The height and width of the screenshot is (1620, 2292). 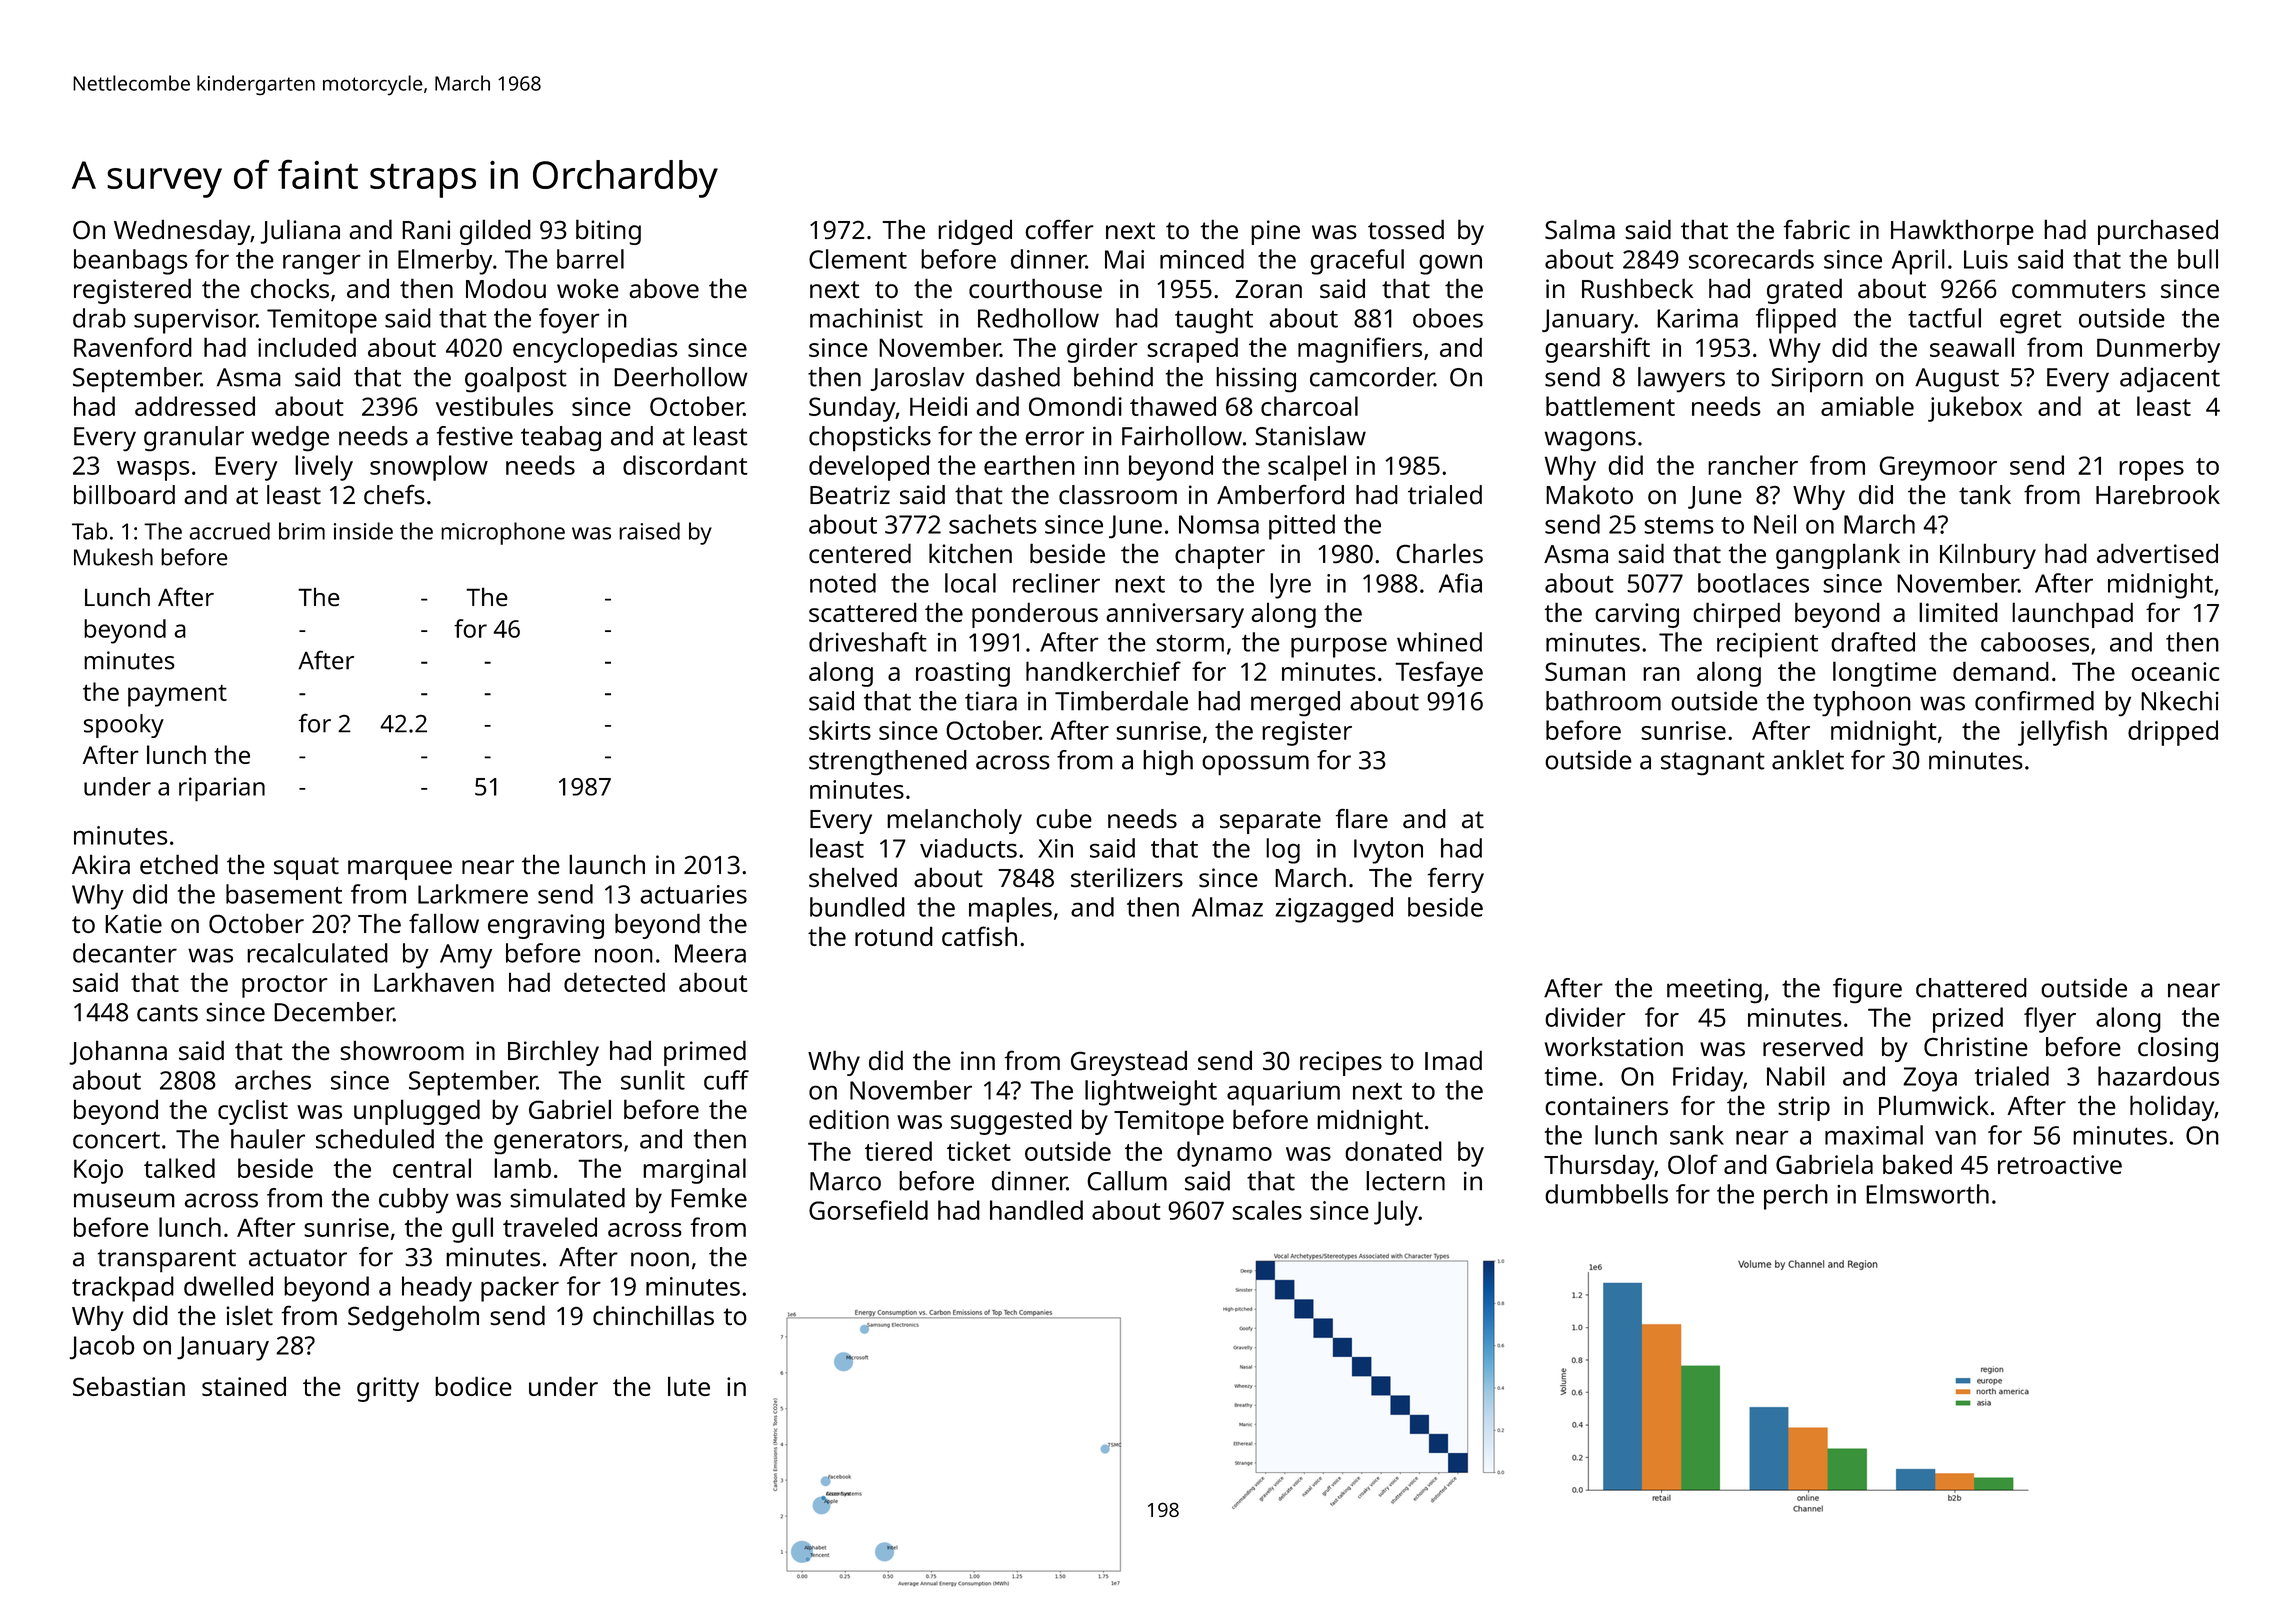 I want to click on basement, so click(x=284, y=894).
